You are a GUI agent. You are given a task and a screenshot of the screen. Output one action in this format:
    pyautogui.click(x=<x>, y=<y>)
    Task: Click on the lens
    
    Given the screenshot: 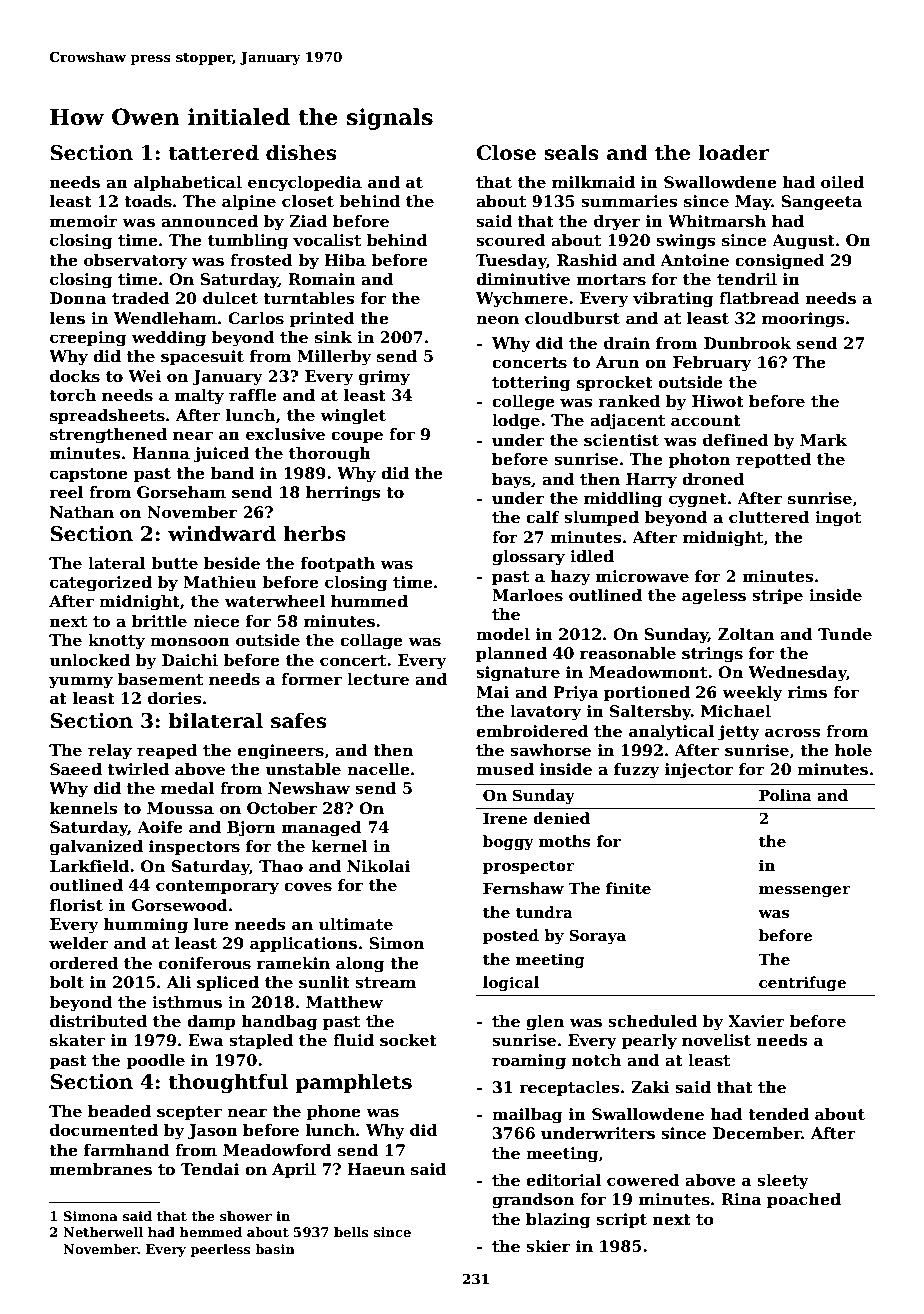 What is the action you would take?
    pyautogui.click(x=67, y=318)
